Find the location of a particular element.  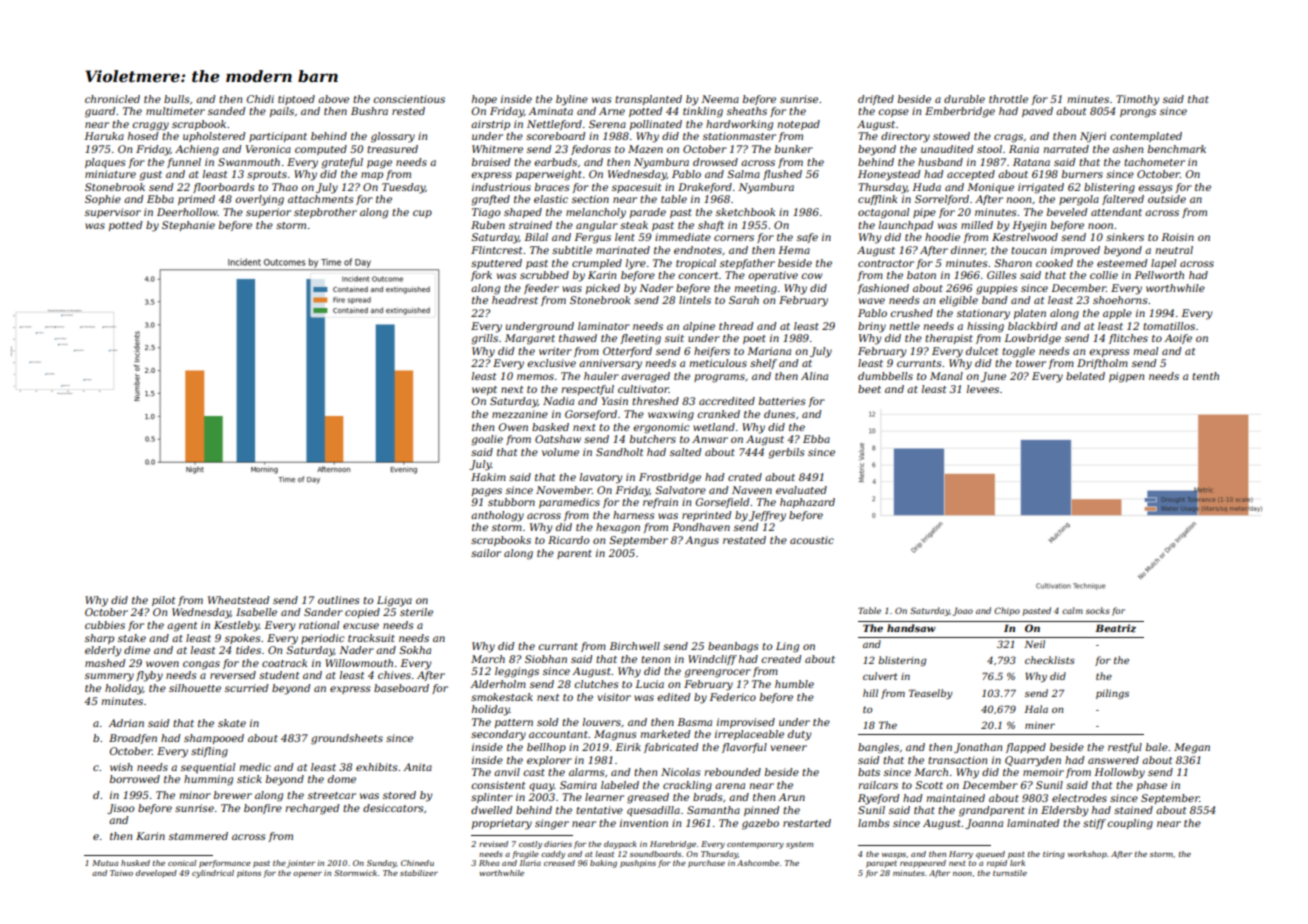

Taiwo is located at coordinates (121, 873).
